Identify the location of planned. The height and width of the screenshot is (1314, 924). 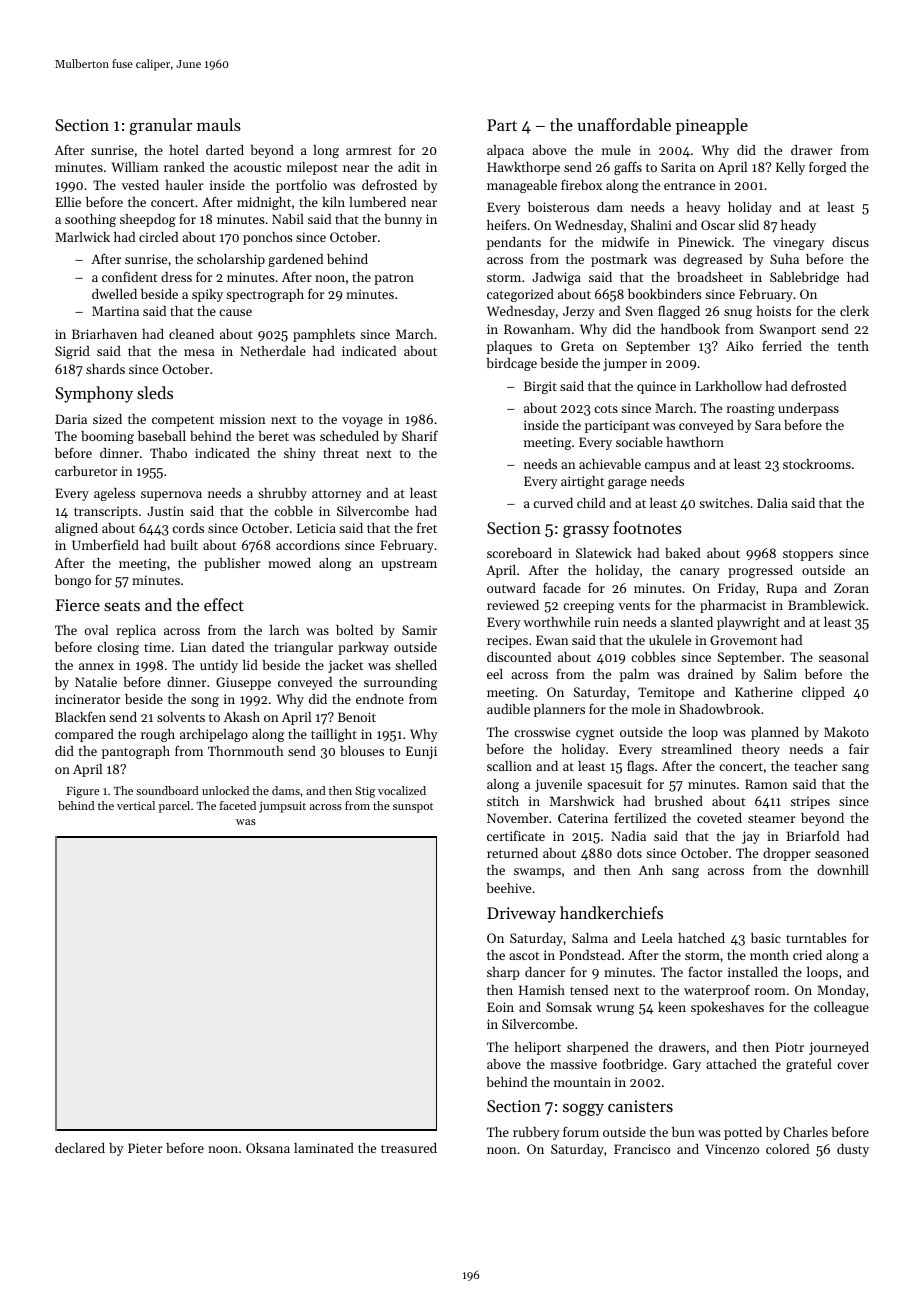
(775, 733).
